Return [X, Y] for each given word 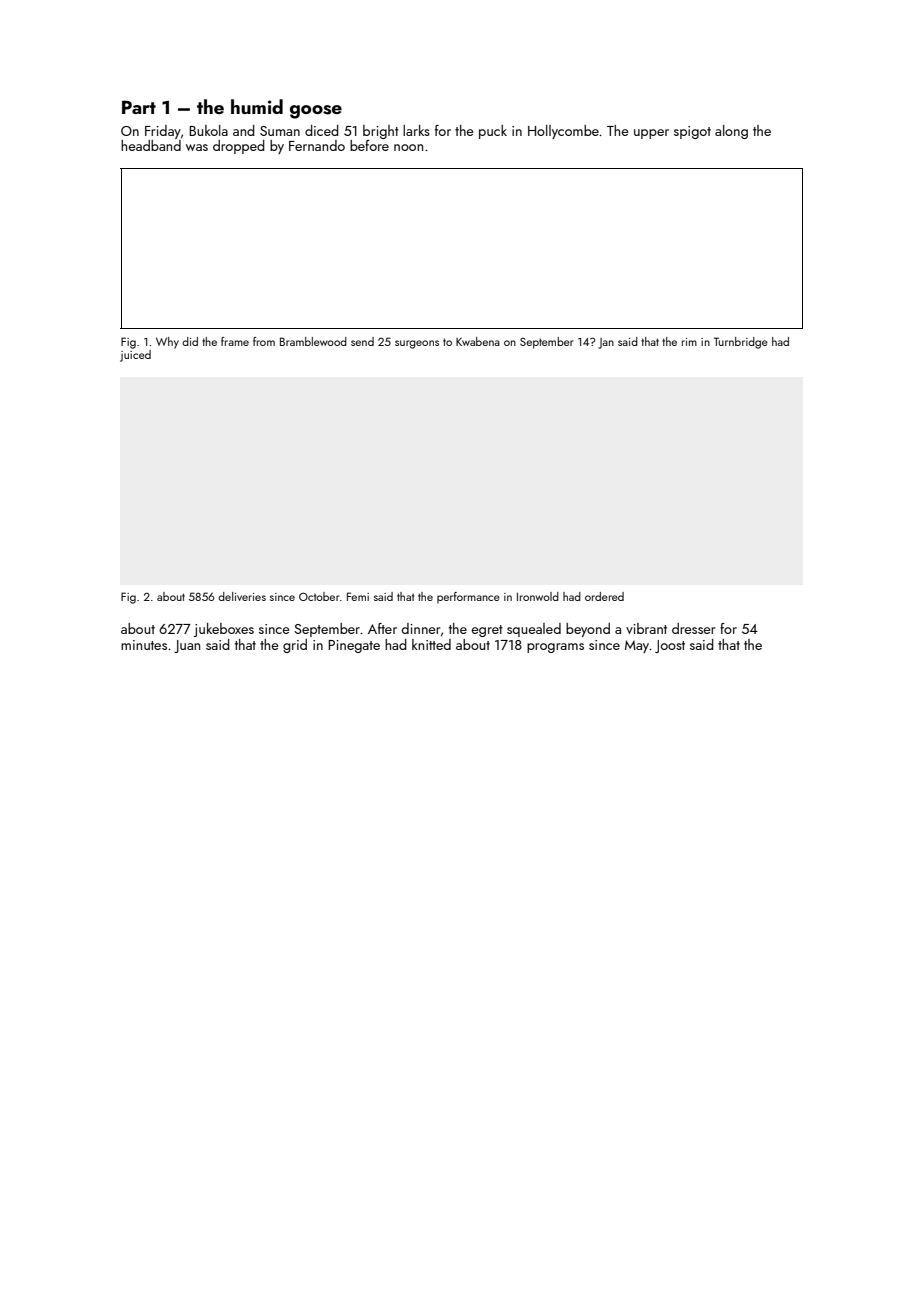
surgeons [417, 344]
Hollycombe [563, 132]
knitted [431, 644]
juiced [135, 356]
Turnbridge [741, 343]
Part [139, 107]
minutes [144, 645]
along [731, 132]
